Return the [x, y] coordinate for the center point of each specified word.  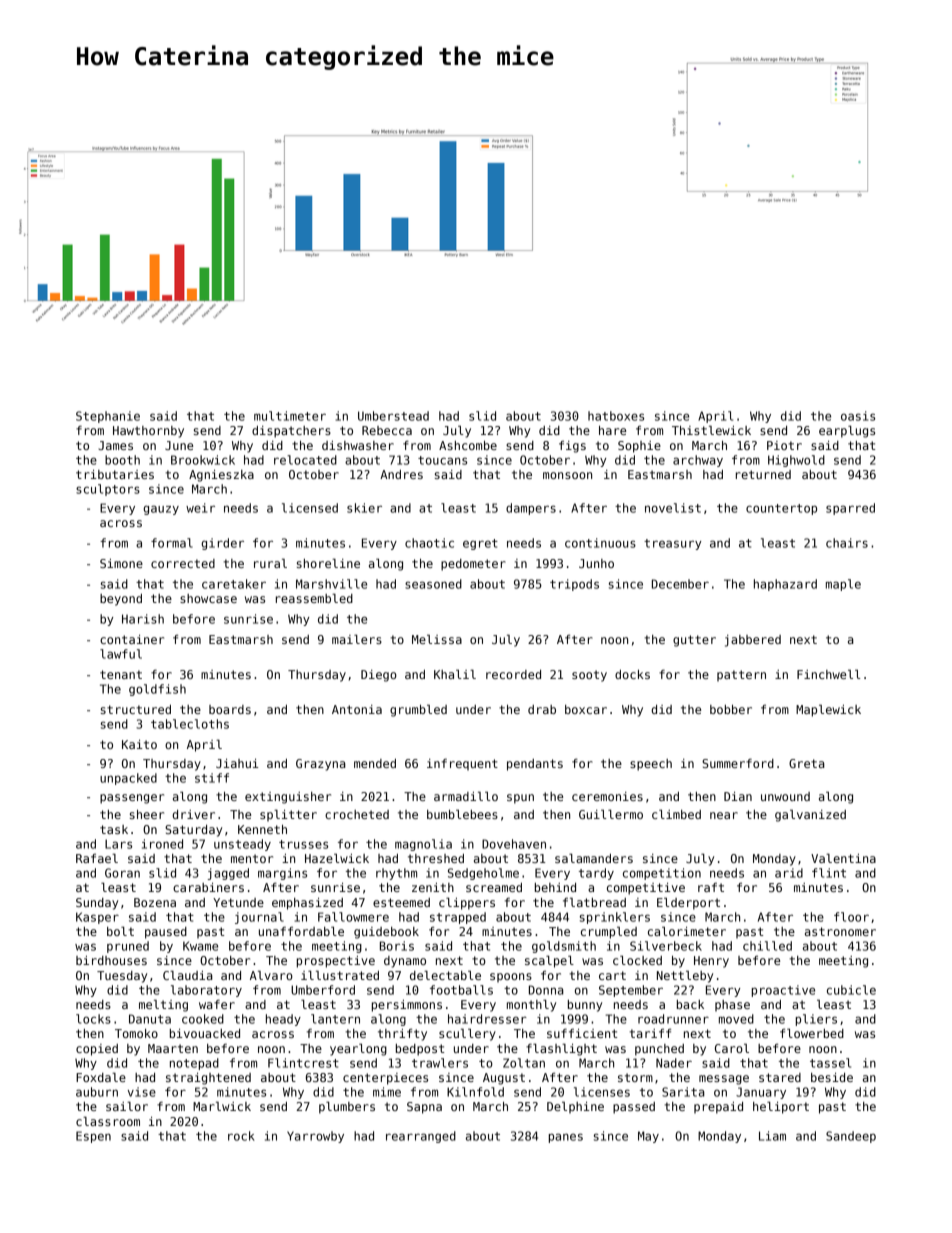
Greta [807, 763]
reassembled [314, 598]
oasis [858, 416]
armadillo [466, 796]
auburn [97, 1092]
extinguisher [288, 798]
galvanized [810, 815]
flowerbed [812, 1033]
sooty [589, 676]
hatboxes [616, 416]
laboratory [206, 991]
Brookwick [203, 460]
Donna [546, 990]
